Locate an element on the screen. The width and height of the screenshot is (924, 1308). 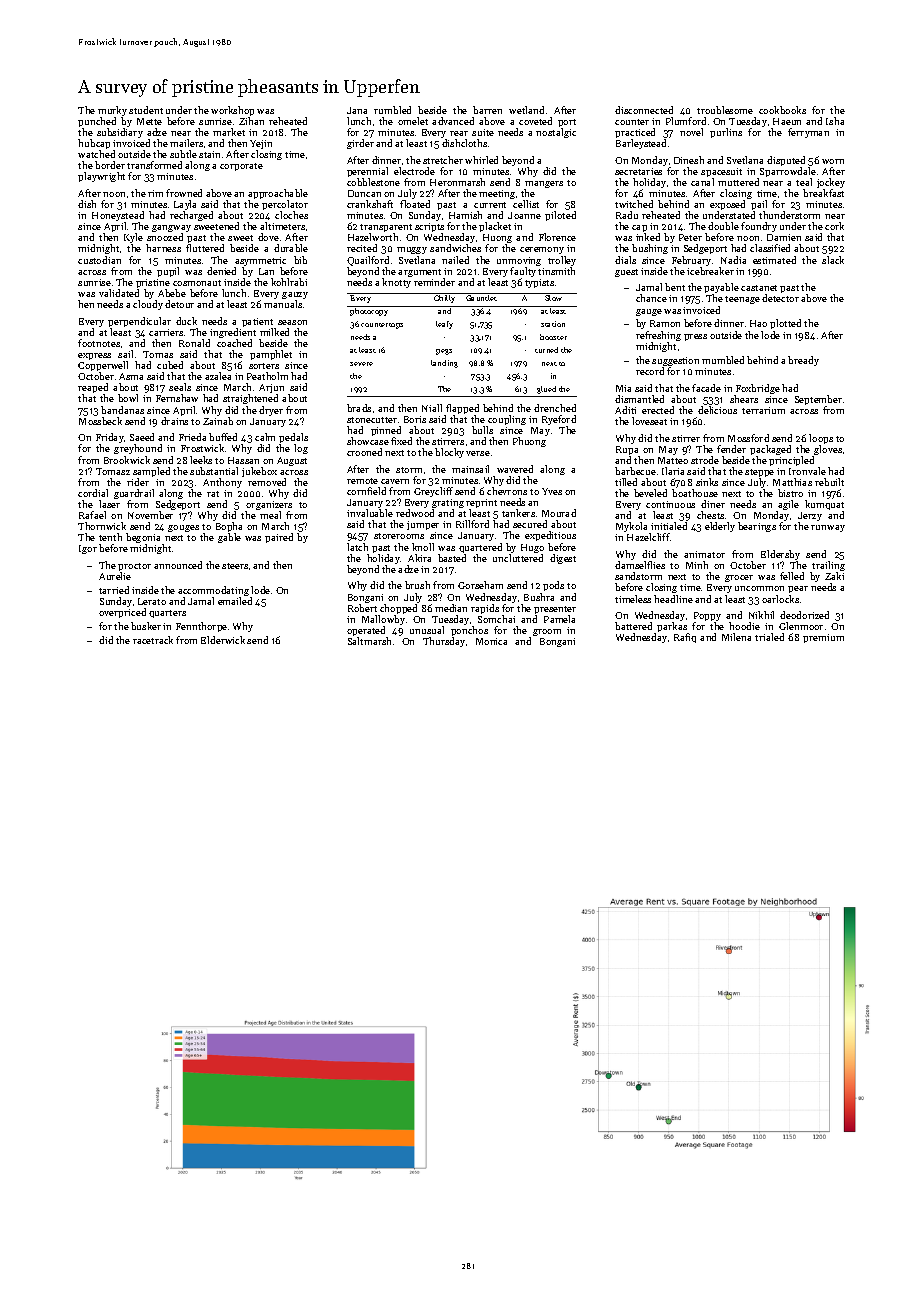
milked is located at coordinates (274, 332).
